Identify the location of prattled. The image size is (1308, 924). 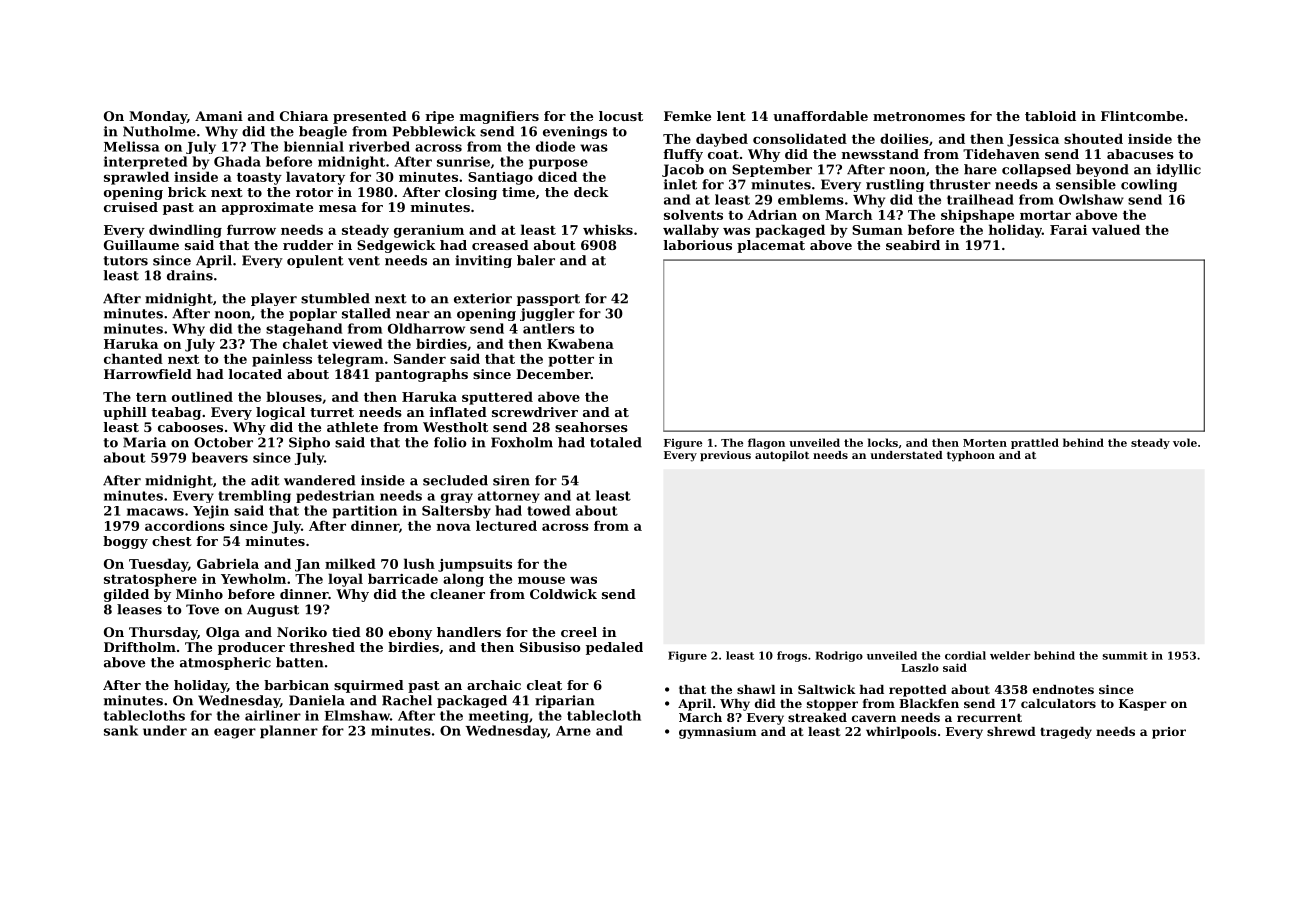
(1035, 443).
